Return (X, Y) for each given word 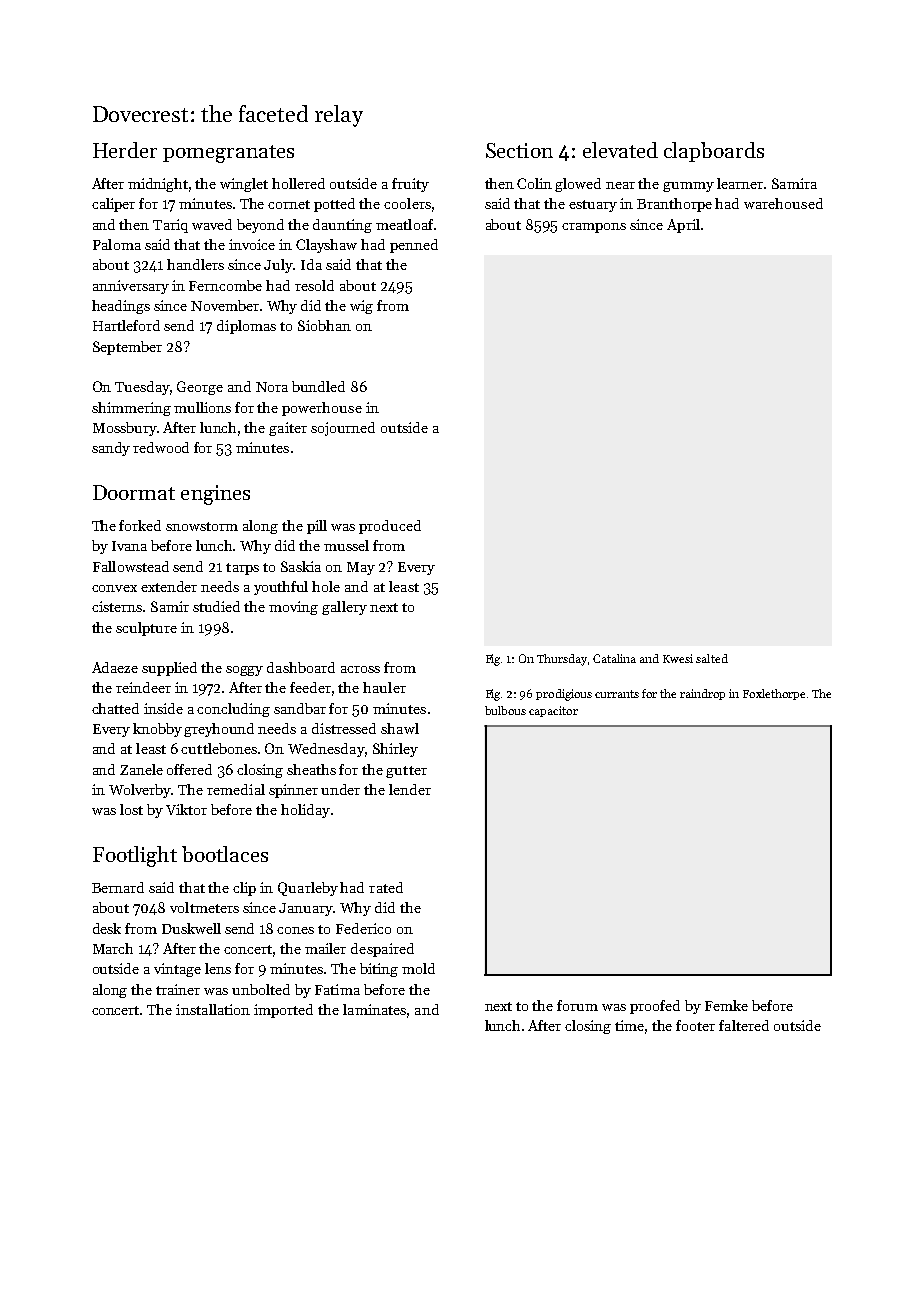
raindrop (702, 694)
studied (216, 606)
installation (213, 1009)
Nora (272, 387)
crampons (594, 228)
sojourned (343, 429)
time (629, 1025)
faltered (744, 1025)
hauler (384, 687)
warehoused (783, 203)
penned (414, 246)
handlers (195, 264)
